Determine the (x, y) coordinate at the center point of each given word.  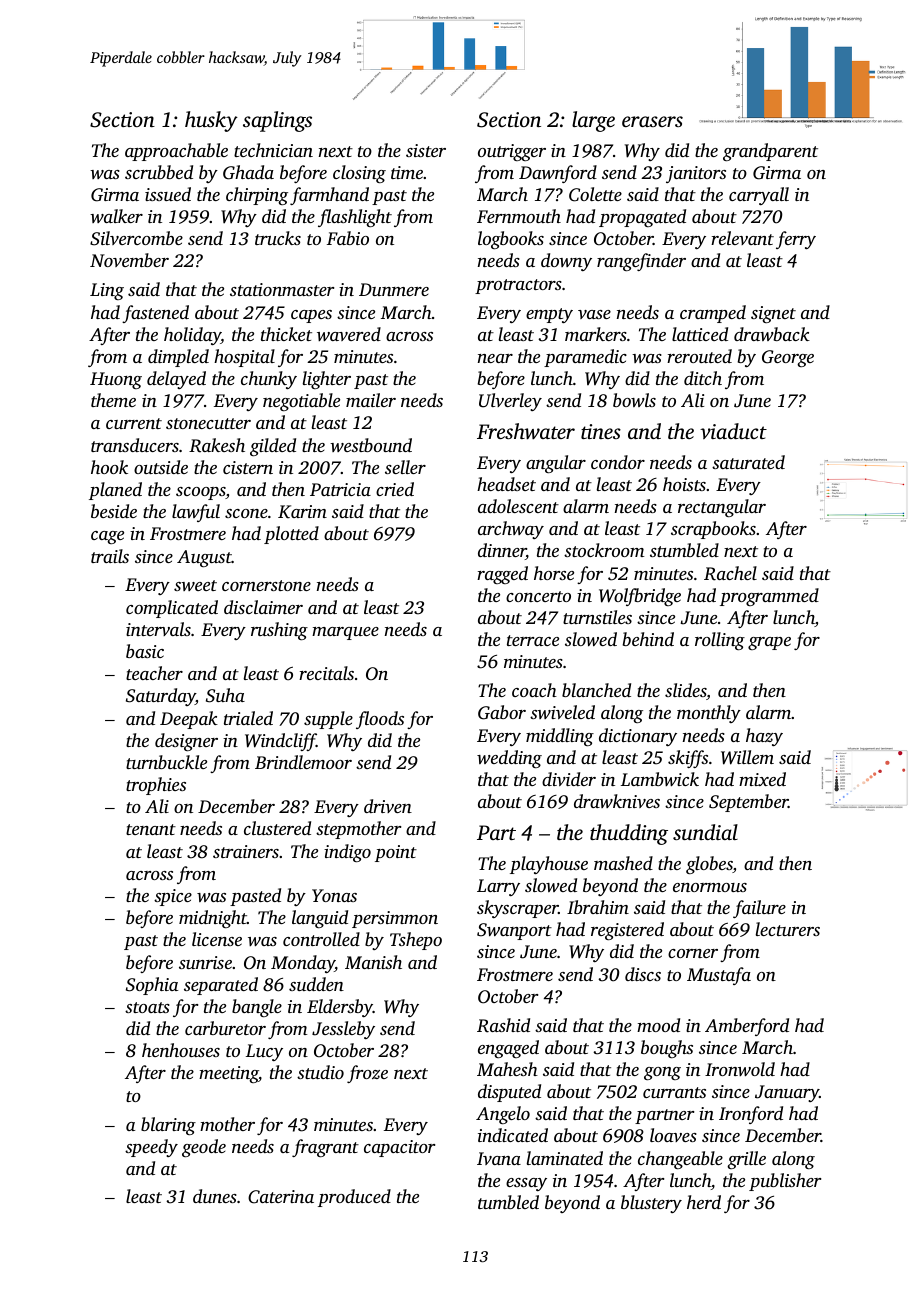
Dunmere (394, 289)
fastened (155, 314)
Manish (373, 962)
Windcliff (280, 742)
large (593, 121)
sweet (195, 585)
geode (204, 1148)
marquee (345, 633)
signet (773, 314)
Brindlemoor (303, 762)
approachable (176, 152)
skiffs (688, 759)
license (217, 939)
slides (685, 690)
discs (643, 974)
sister (426, 150)
